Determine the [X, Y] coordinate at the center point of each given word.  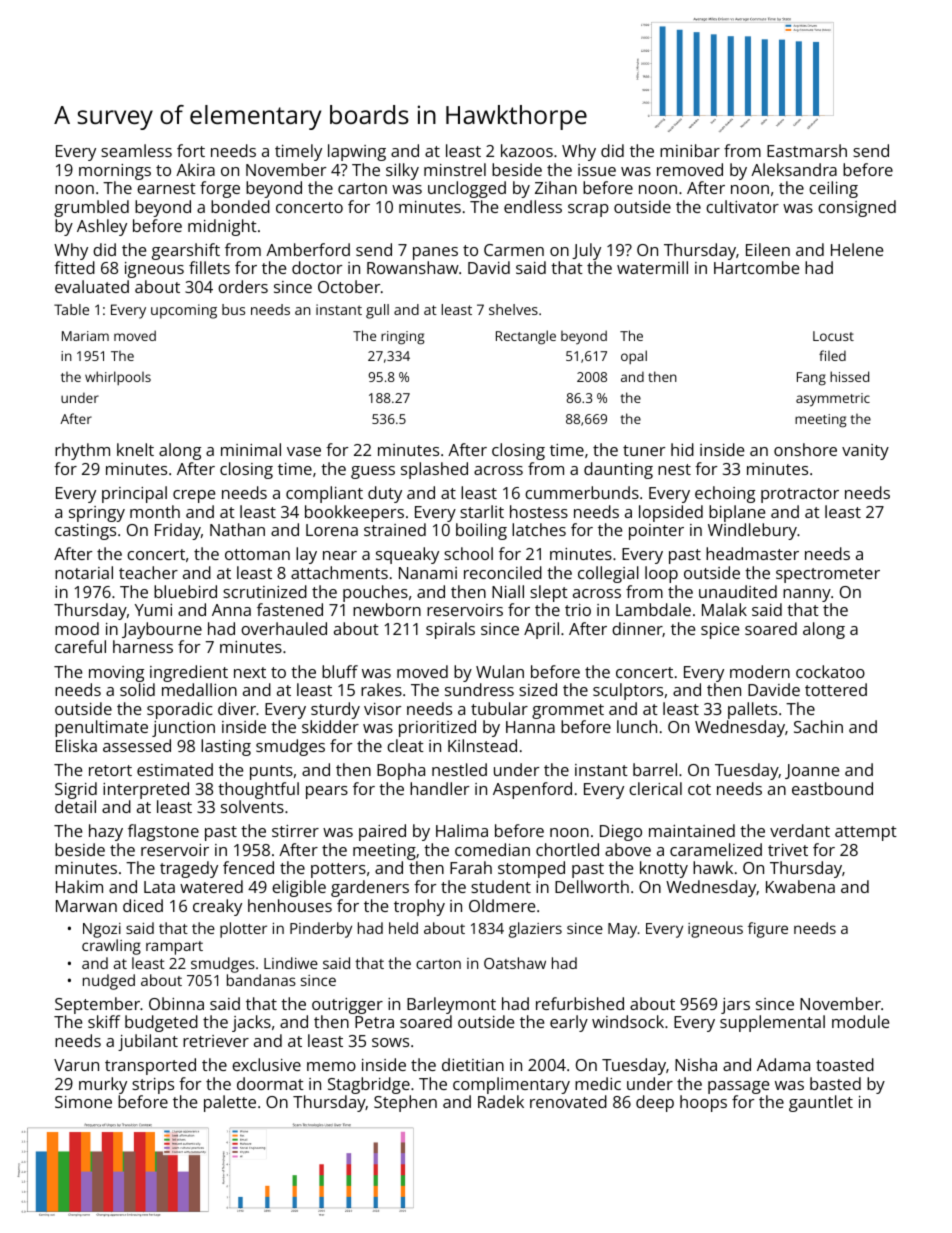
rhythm [82, 451]
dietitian [473, 1064]
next [250, 672]
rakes [381, 689]
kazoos [527, 150]
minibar [690, 150]
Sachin [818, 726]
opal [634, 357]
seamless [136, 150]
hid [682, 449]
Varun [76, 1065]
